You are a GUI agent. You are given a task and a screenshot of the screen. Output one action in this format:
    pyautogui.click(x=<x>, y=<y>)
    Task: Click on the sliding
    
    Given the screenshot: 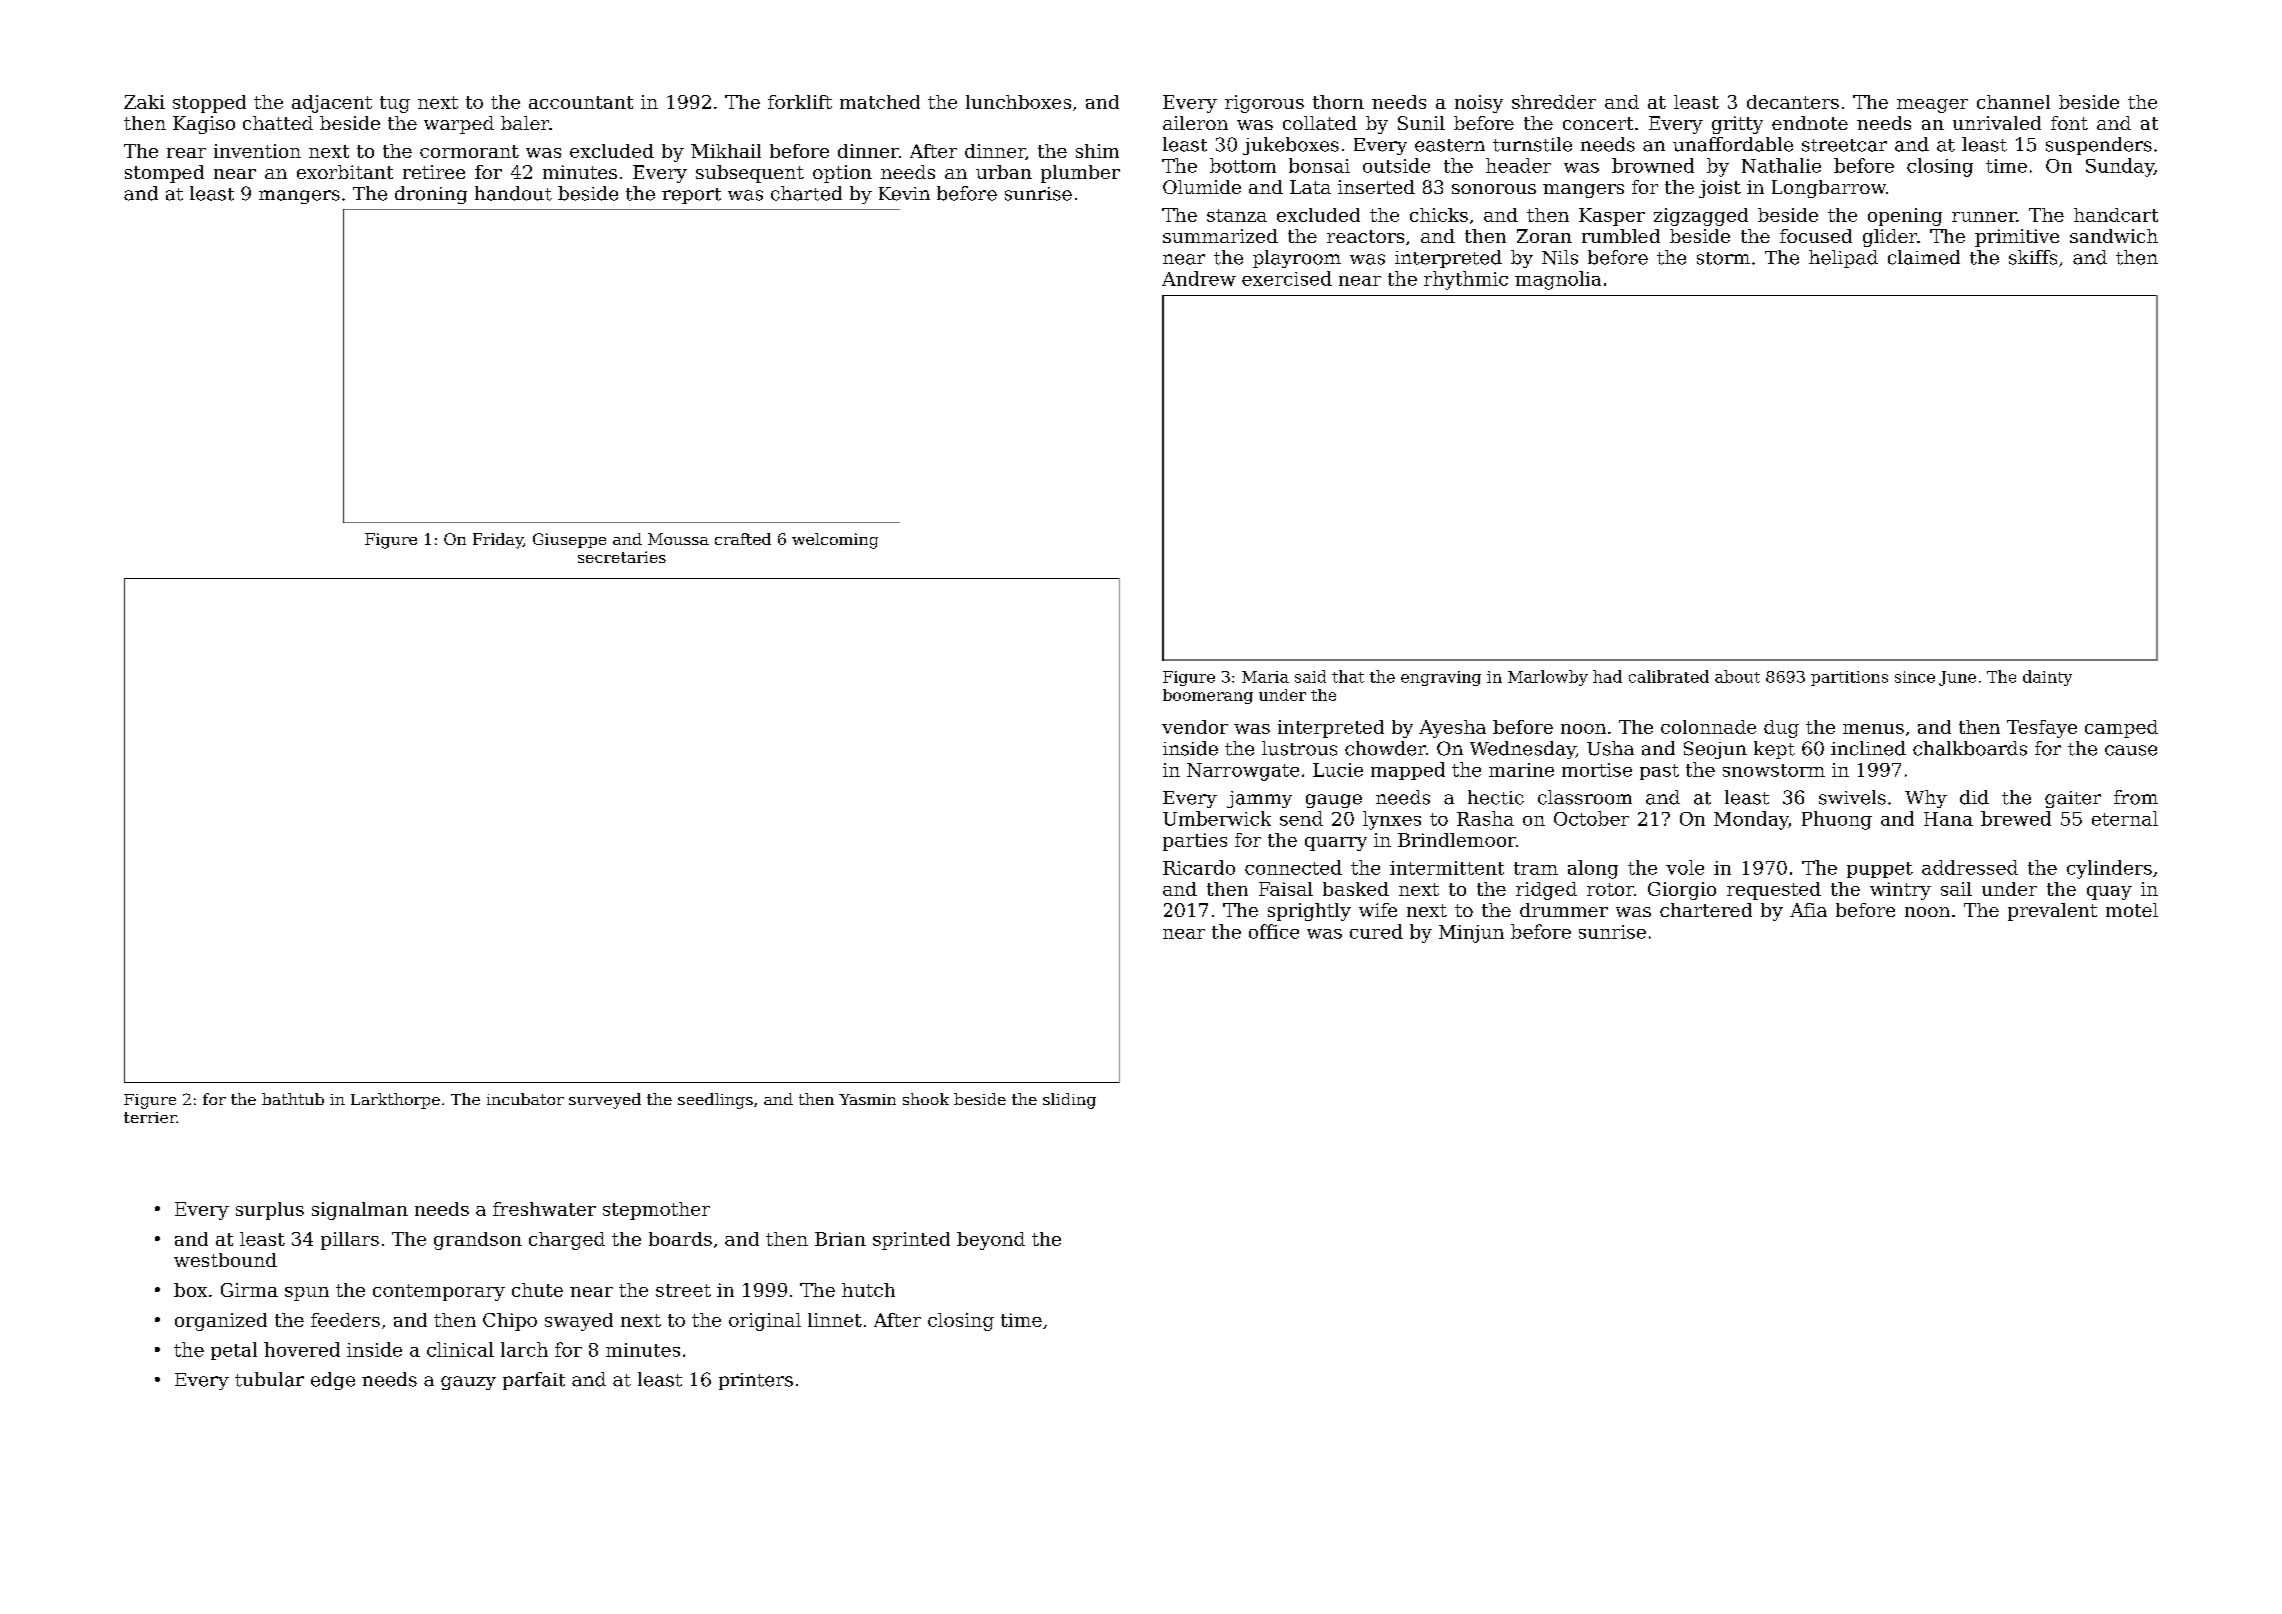 What is the action you would take?
    pyautogui.click(x=1069, y=1101)
